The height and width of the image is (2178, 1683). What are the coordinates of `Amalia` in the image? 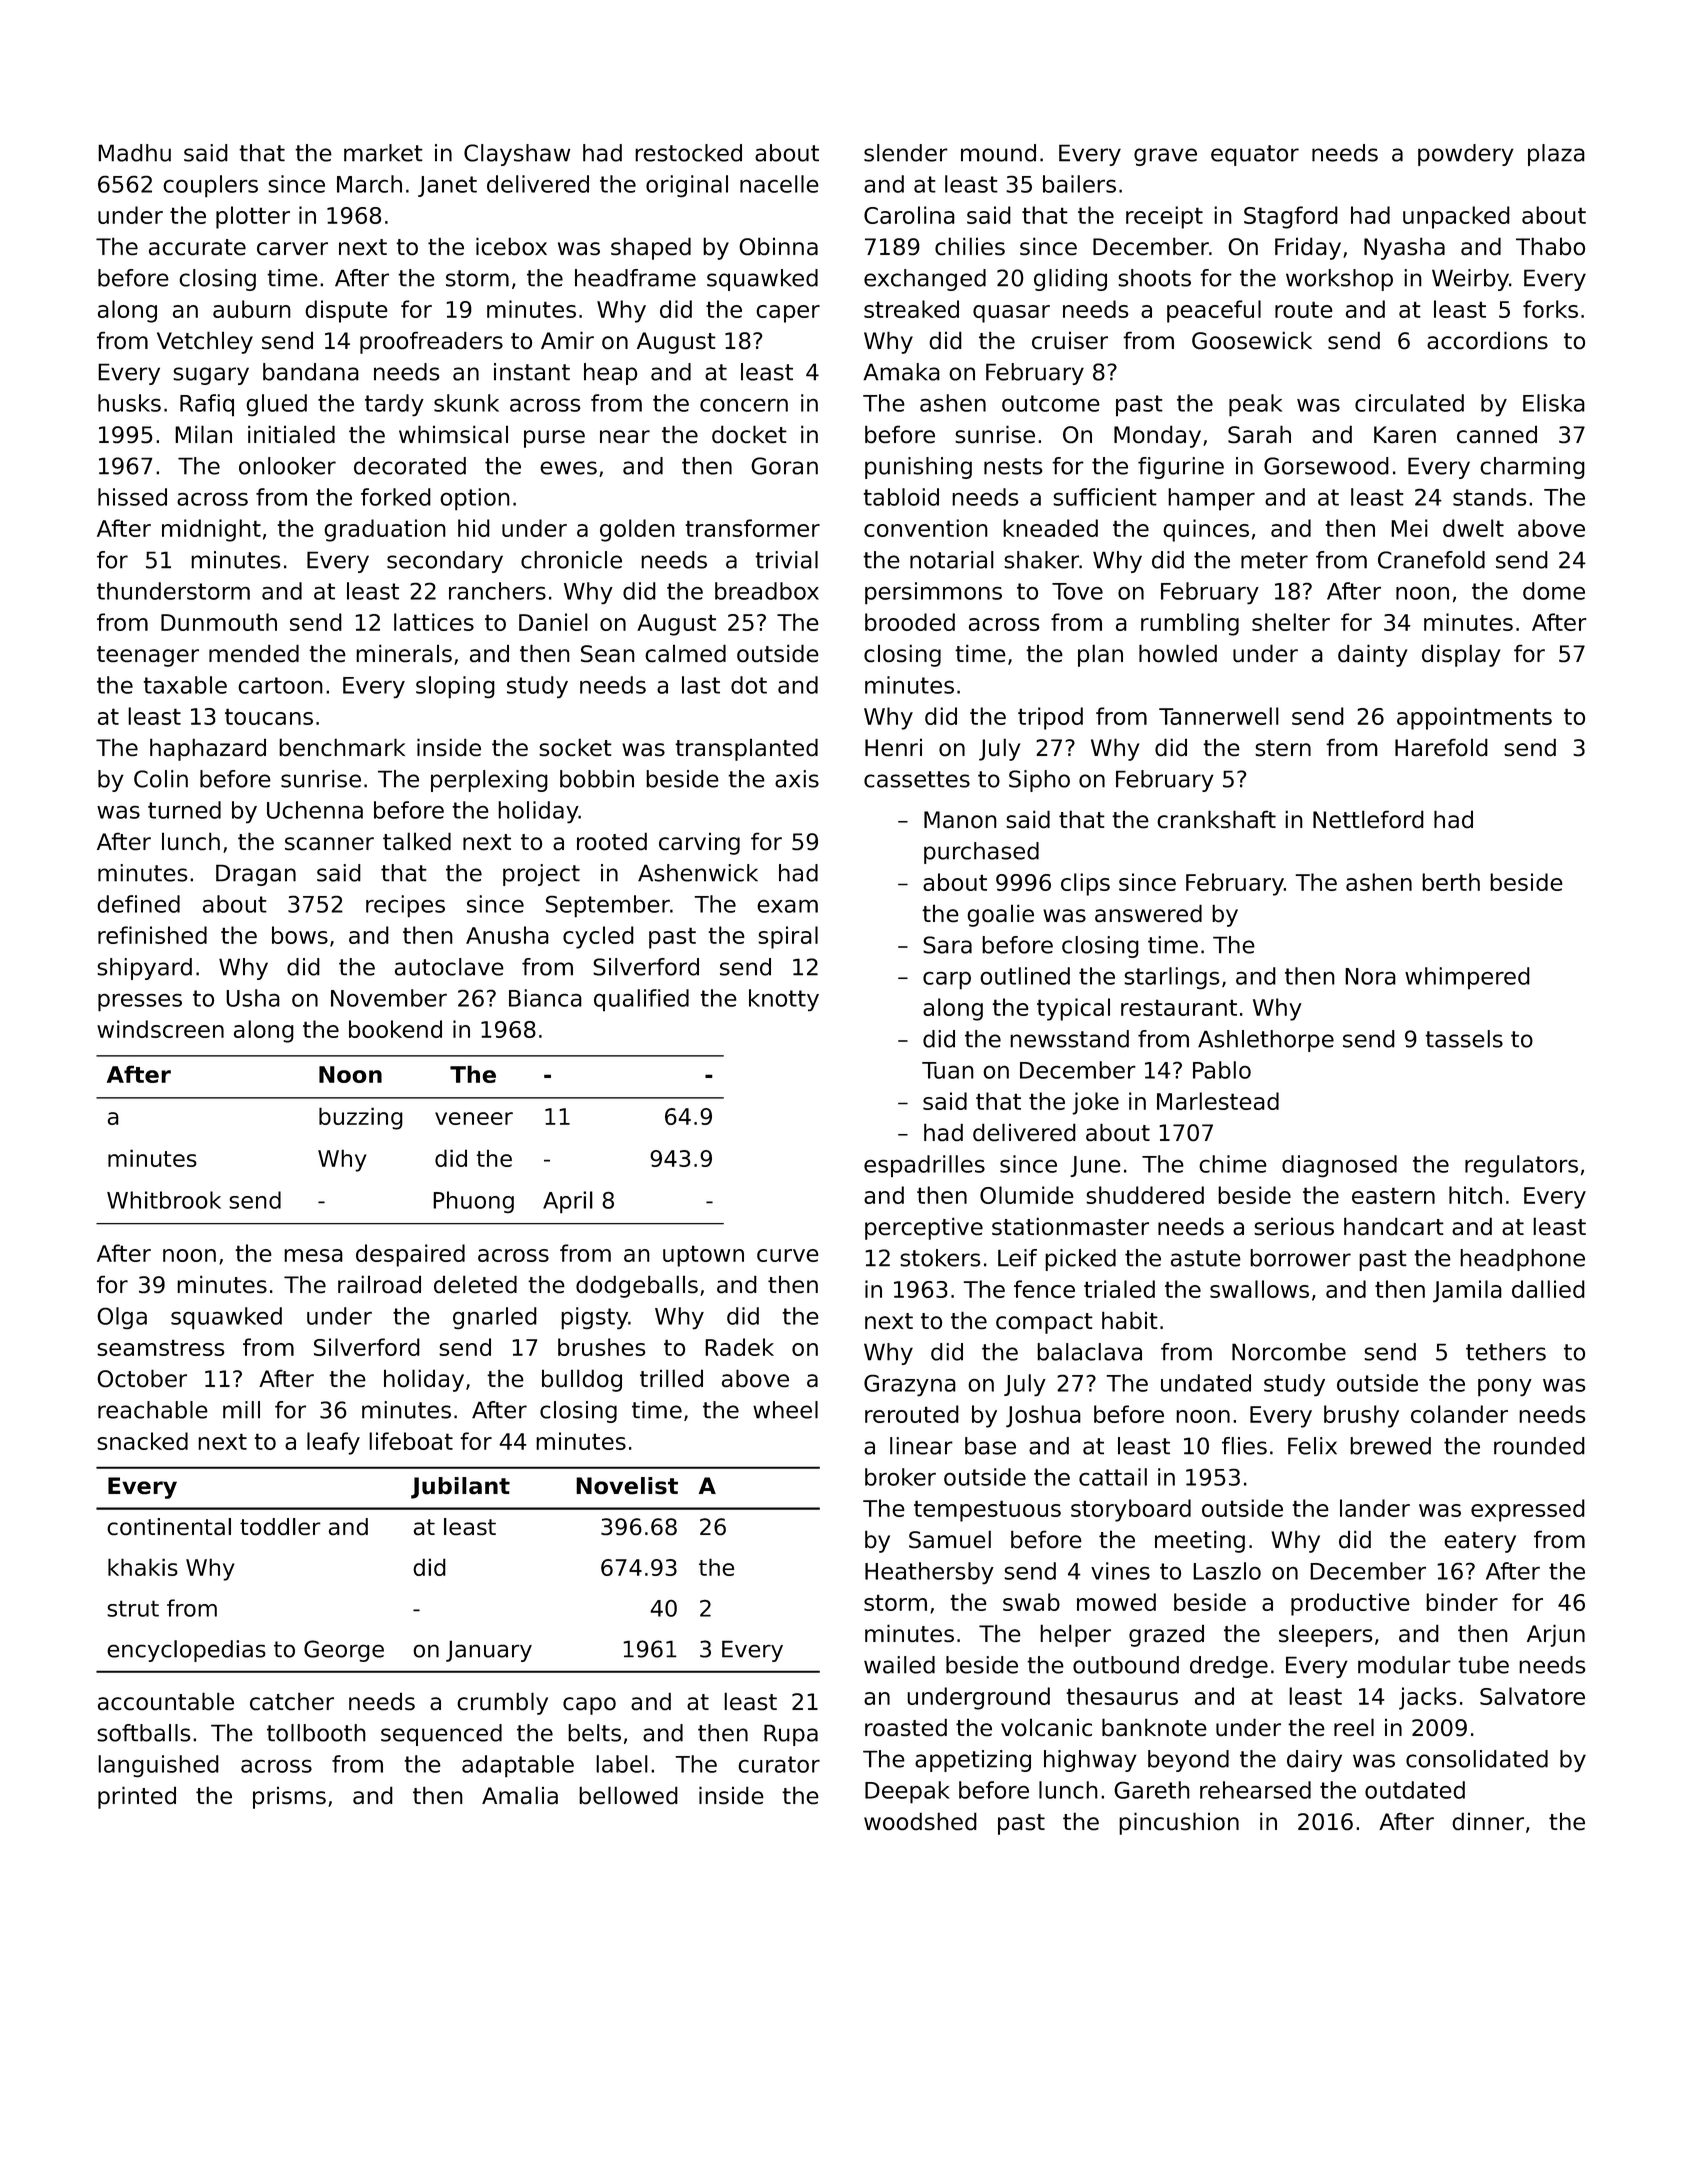 It's located at (520, 1795).
